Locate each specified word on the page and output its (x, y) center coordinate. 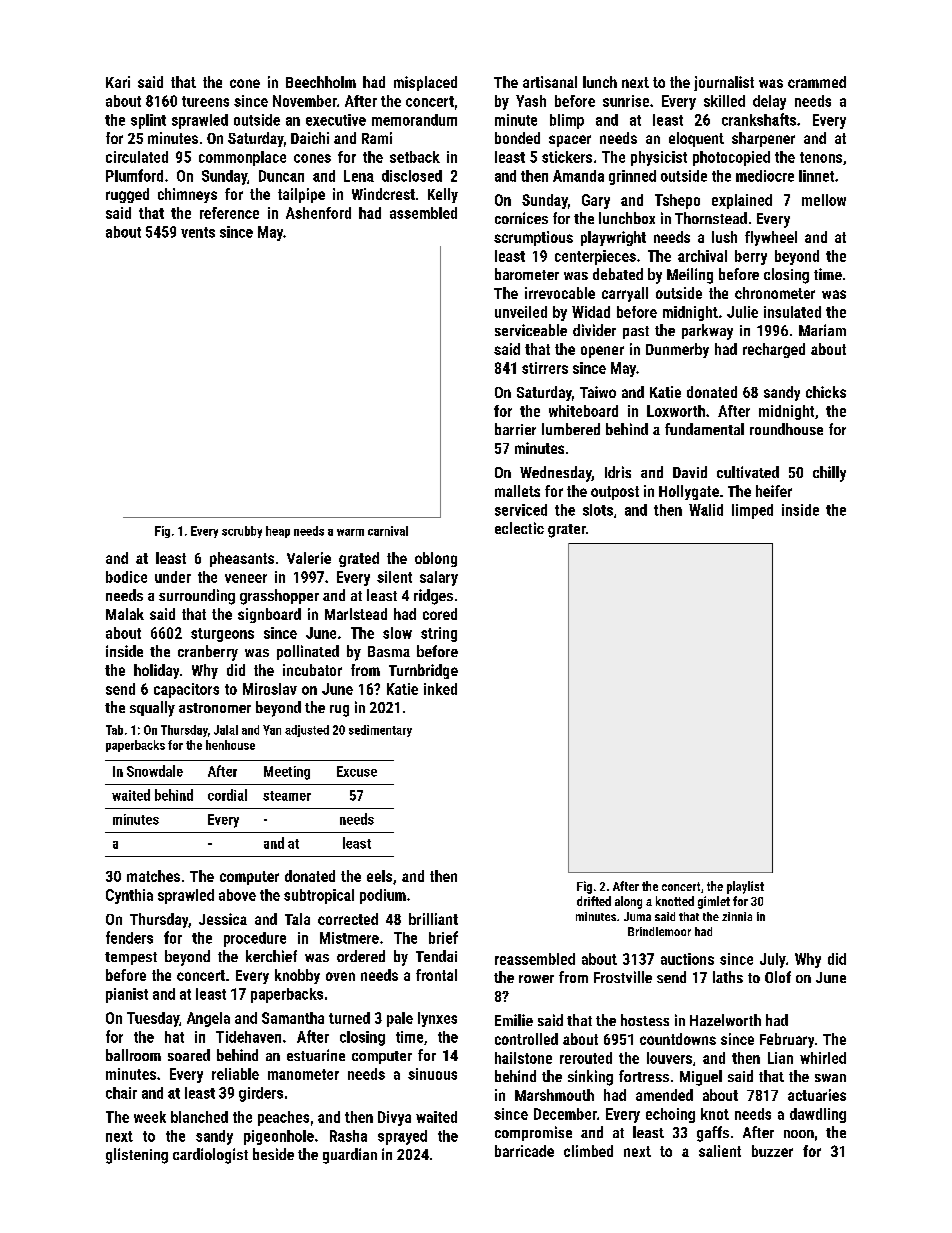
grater (567, 531)
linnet (816, 176)
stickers (567, 157)
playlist (745, 887)
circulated (137, 157)
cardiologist (210, 1156)
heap (278, 532)
